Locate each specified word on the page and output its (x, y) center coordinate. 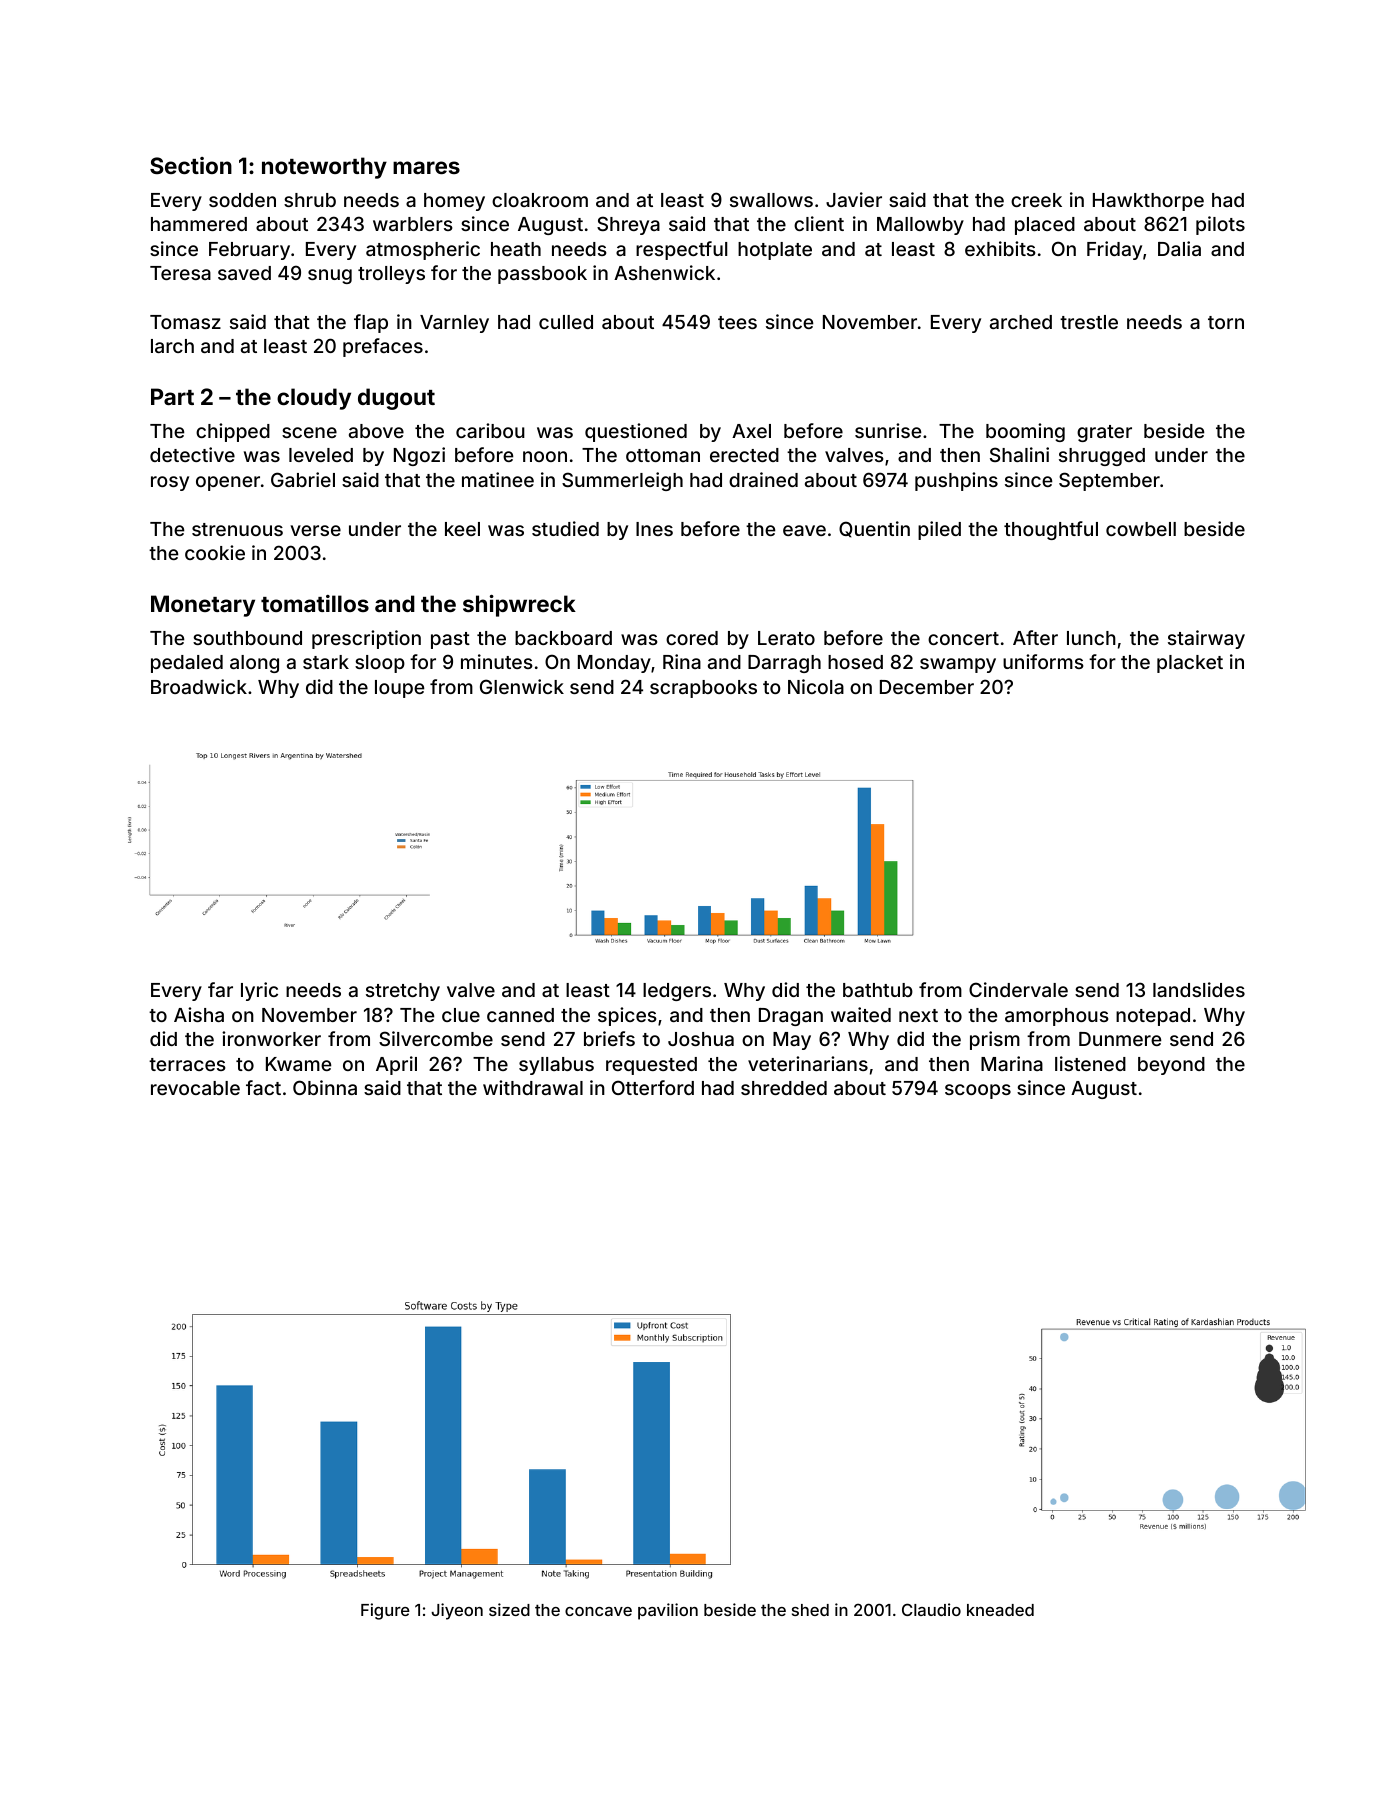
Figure (385, 1611)
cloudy (314, 399)
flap (371, 323)
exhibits (1000, 248)
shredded (784, 1088)
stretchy (403, 992)
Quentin (874, 529)
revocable (195, 1088)
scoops (978, 1091)
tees (737, 322)
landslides (1199, 989)
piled (939, 530)
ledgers (677, 992)
